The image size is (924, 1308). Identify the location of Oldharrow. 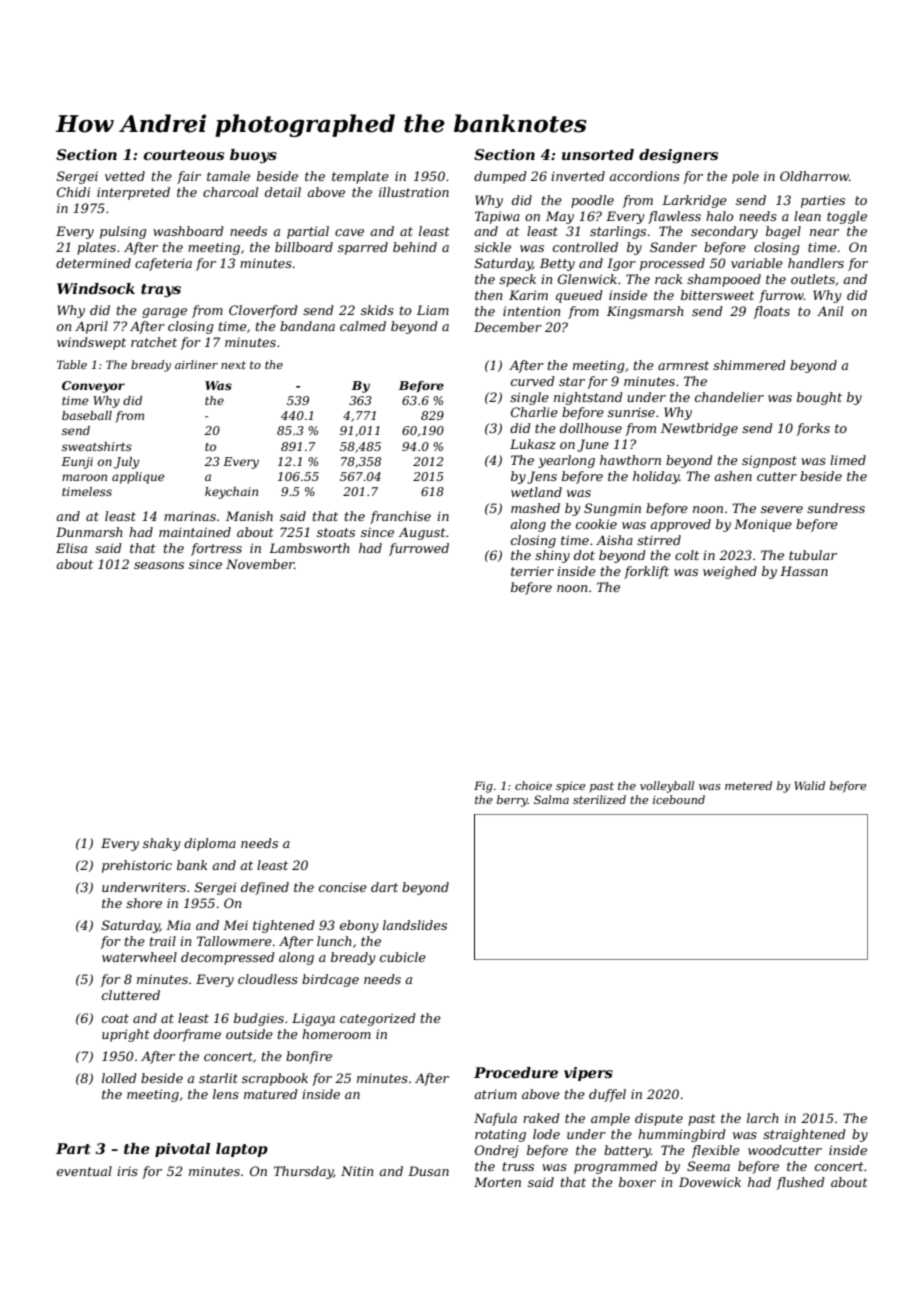
(814, 176).
